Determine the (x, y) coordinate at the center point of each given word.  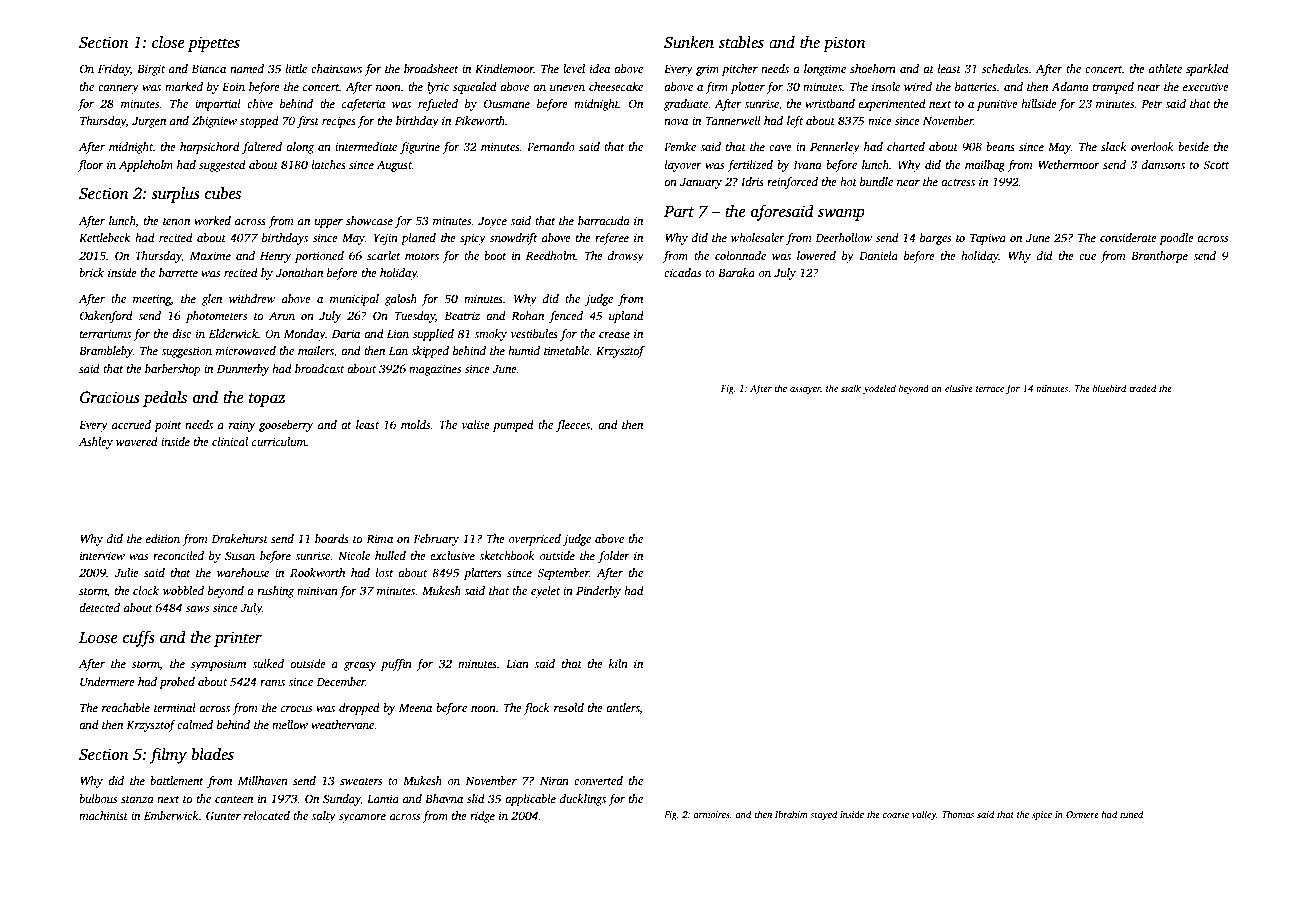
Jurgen (149, 122)
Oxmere (1082, 814)
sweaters (361, 781)
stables (741, 42)
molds (415, 424)
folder (614, 557)
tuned (1131, 814)
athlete (1165, 68)
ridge (482, 817)
